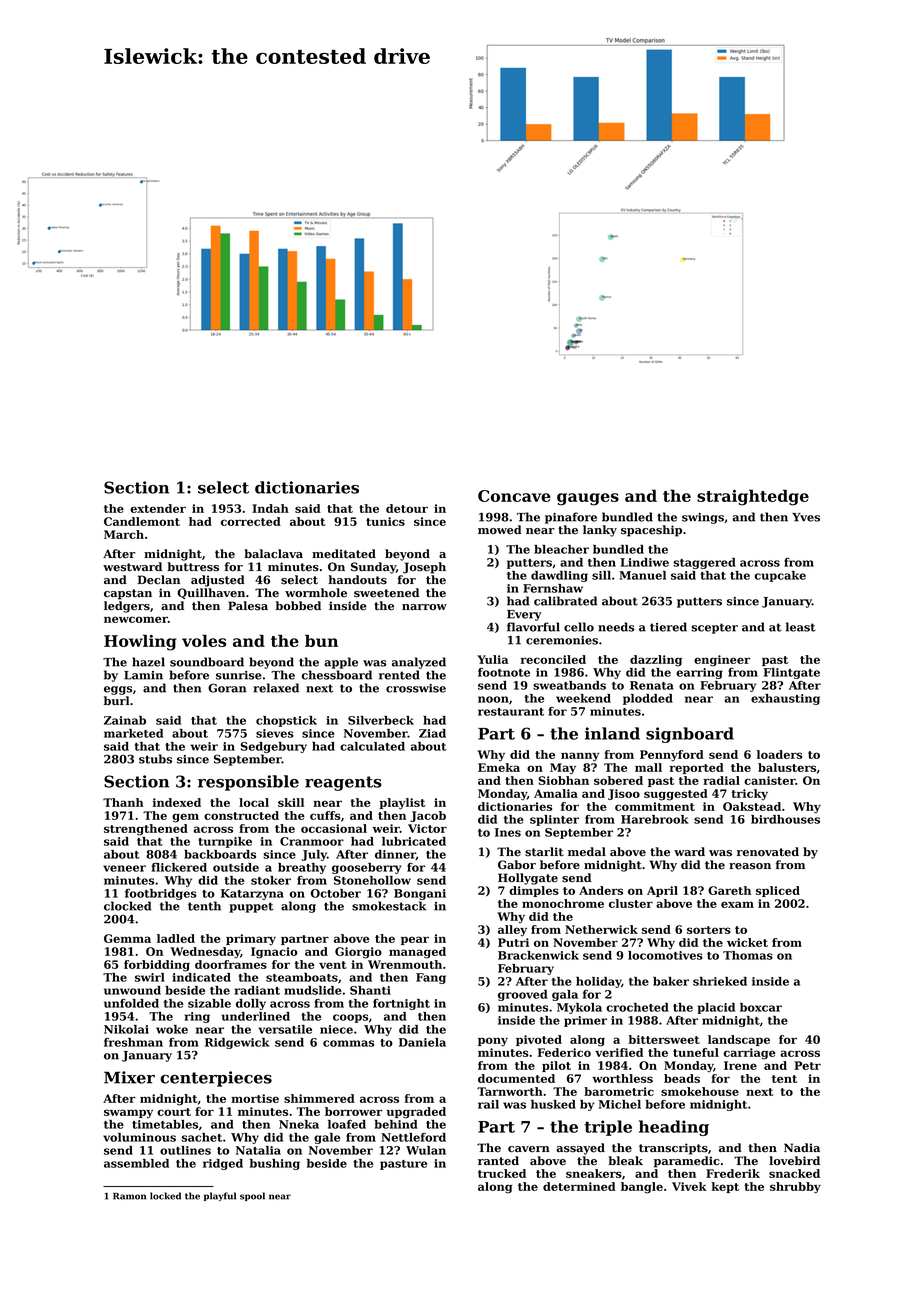 The height and width of the screenshot is (1308, 924). Describe the element at coordinates (407, 508) in the screenshot. I see `detour` at that location.
